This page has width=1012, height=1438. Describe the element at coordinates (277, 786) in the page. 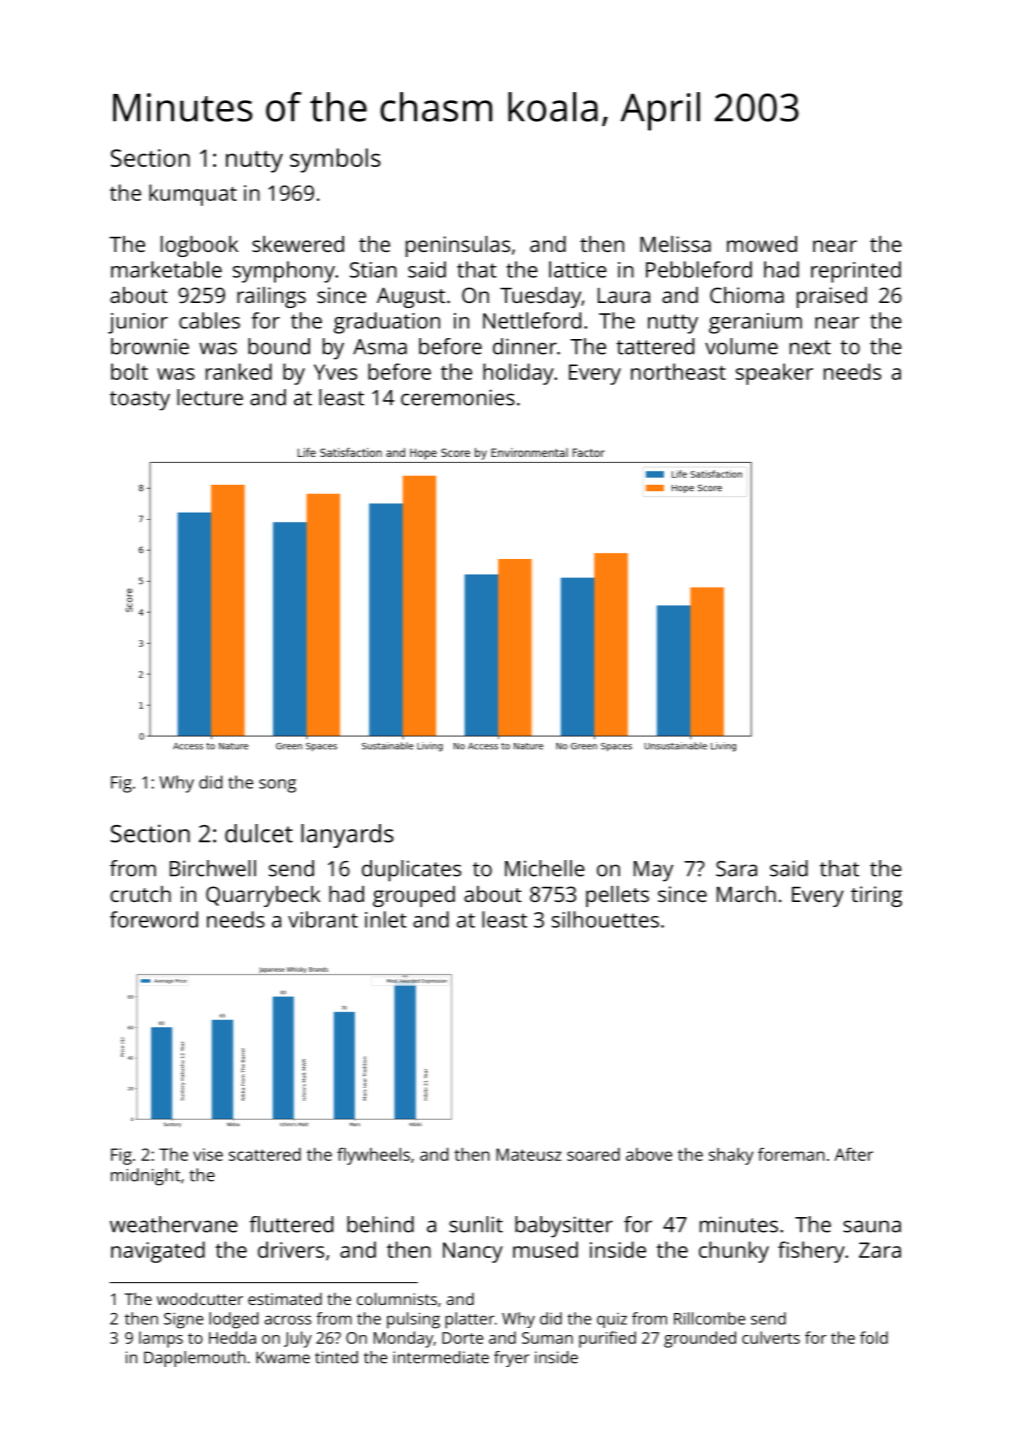

I see `song` at that location.
